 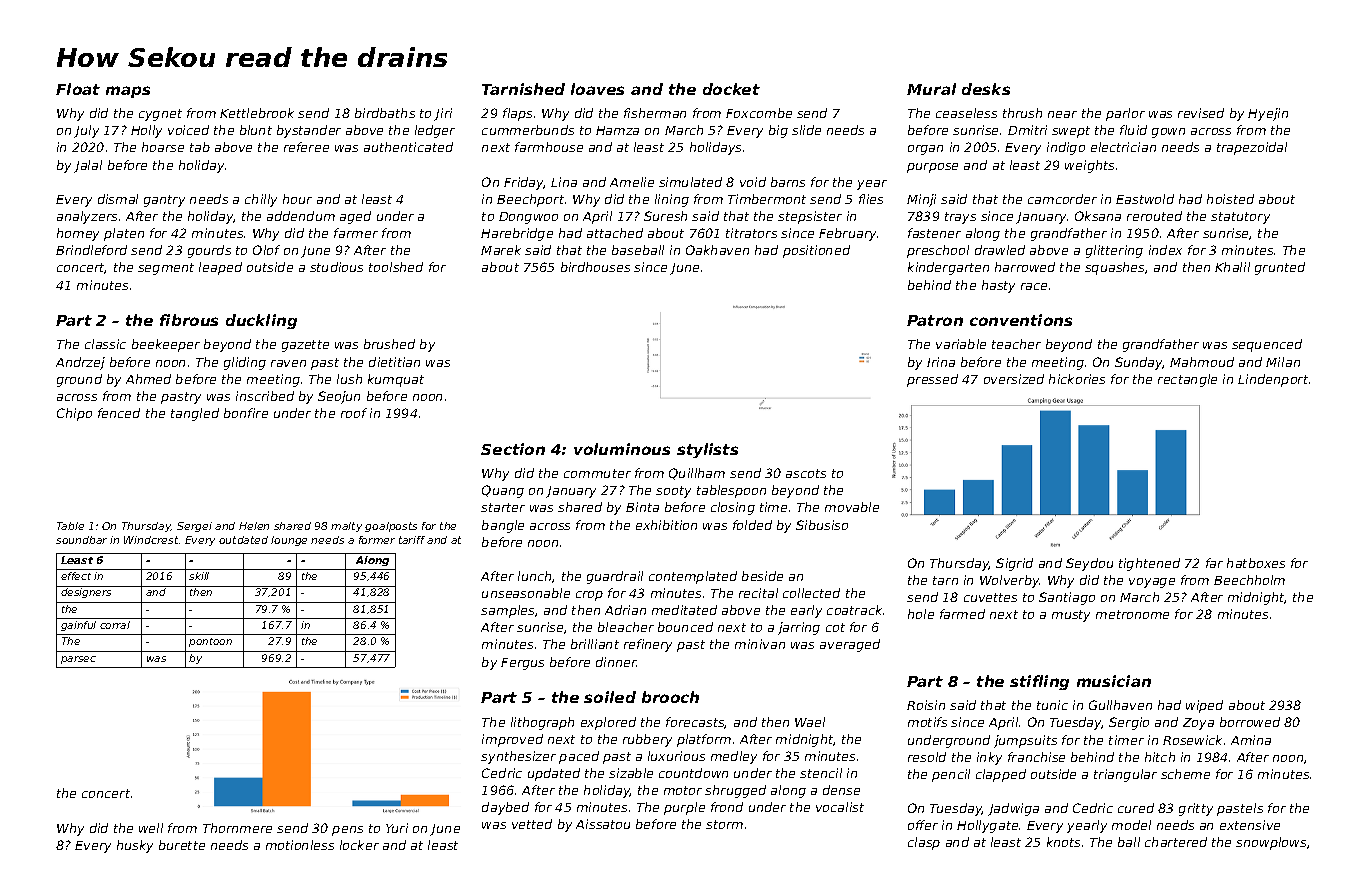 What do you see at coordinates (135, 846) in the image?
I see `husky` at bounding box center [135, 846].
